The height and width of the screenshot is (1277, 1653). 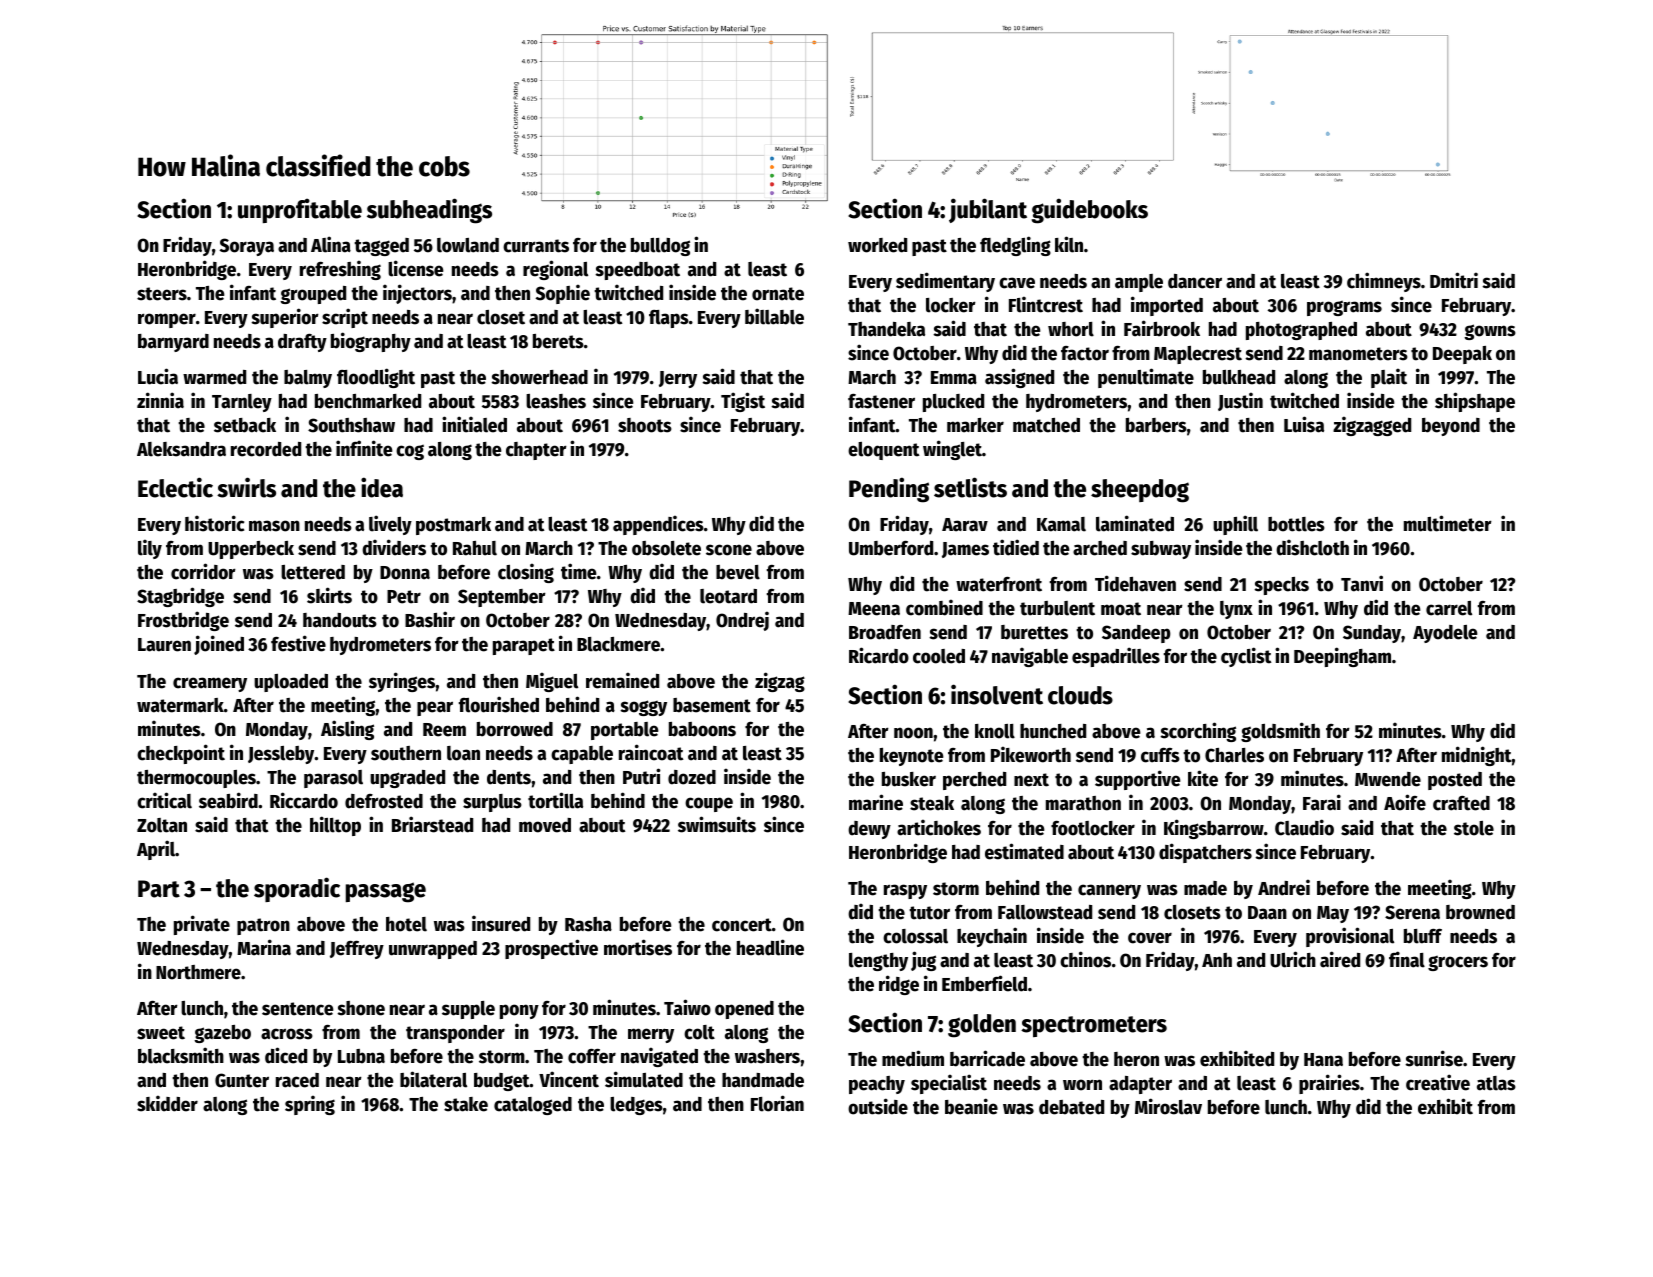 I want to click on chinos, so click(x=1085, y=959).
